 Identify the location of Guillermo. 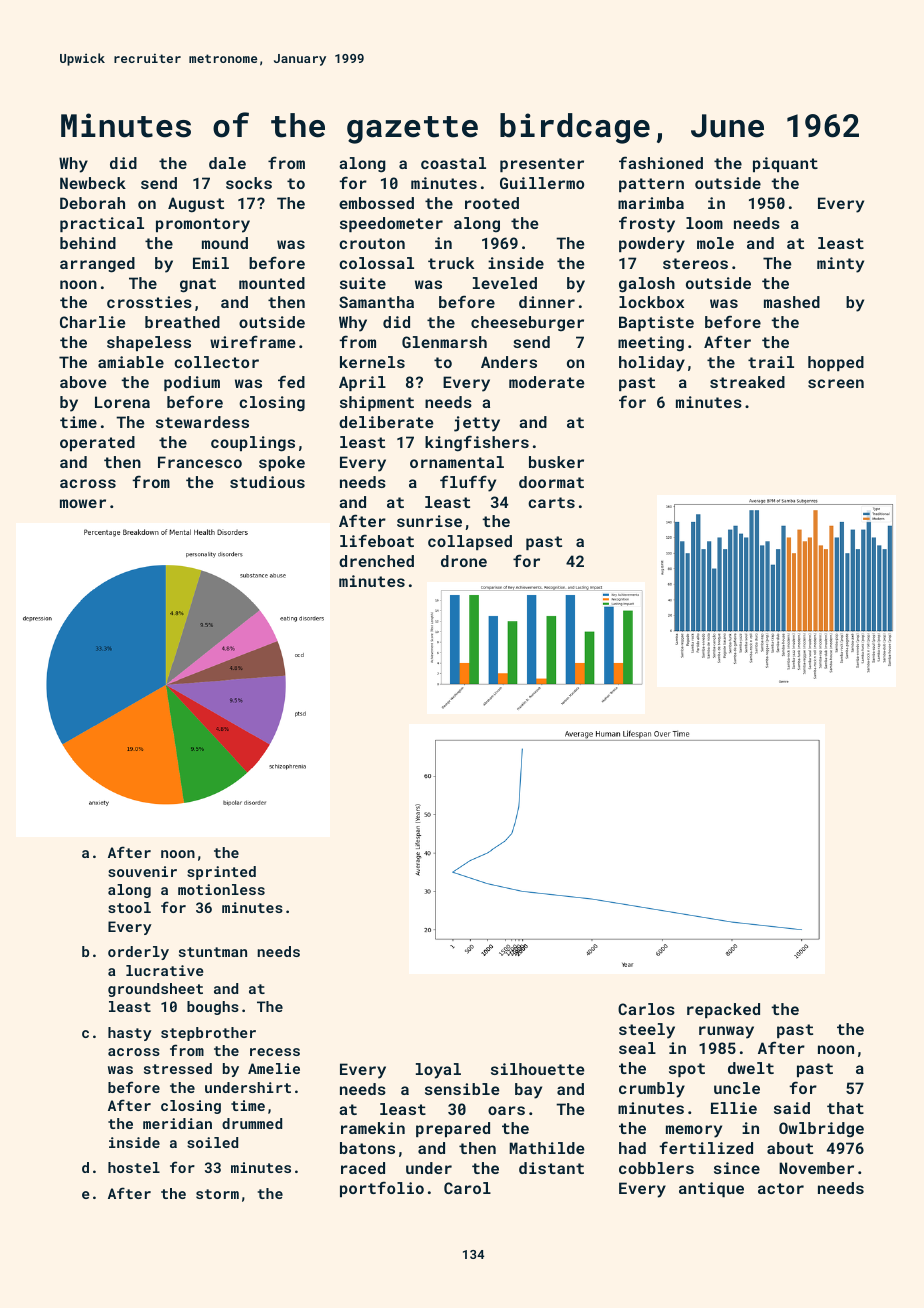
(542, 183).
